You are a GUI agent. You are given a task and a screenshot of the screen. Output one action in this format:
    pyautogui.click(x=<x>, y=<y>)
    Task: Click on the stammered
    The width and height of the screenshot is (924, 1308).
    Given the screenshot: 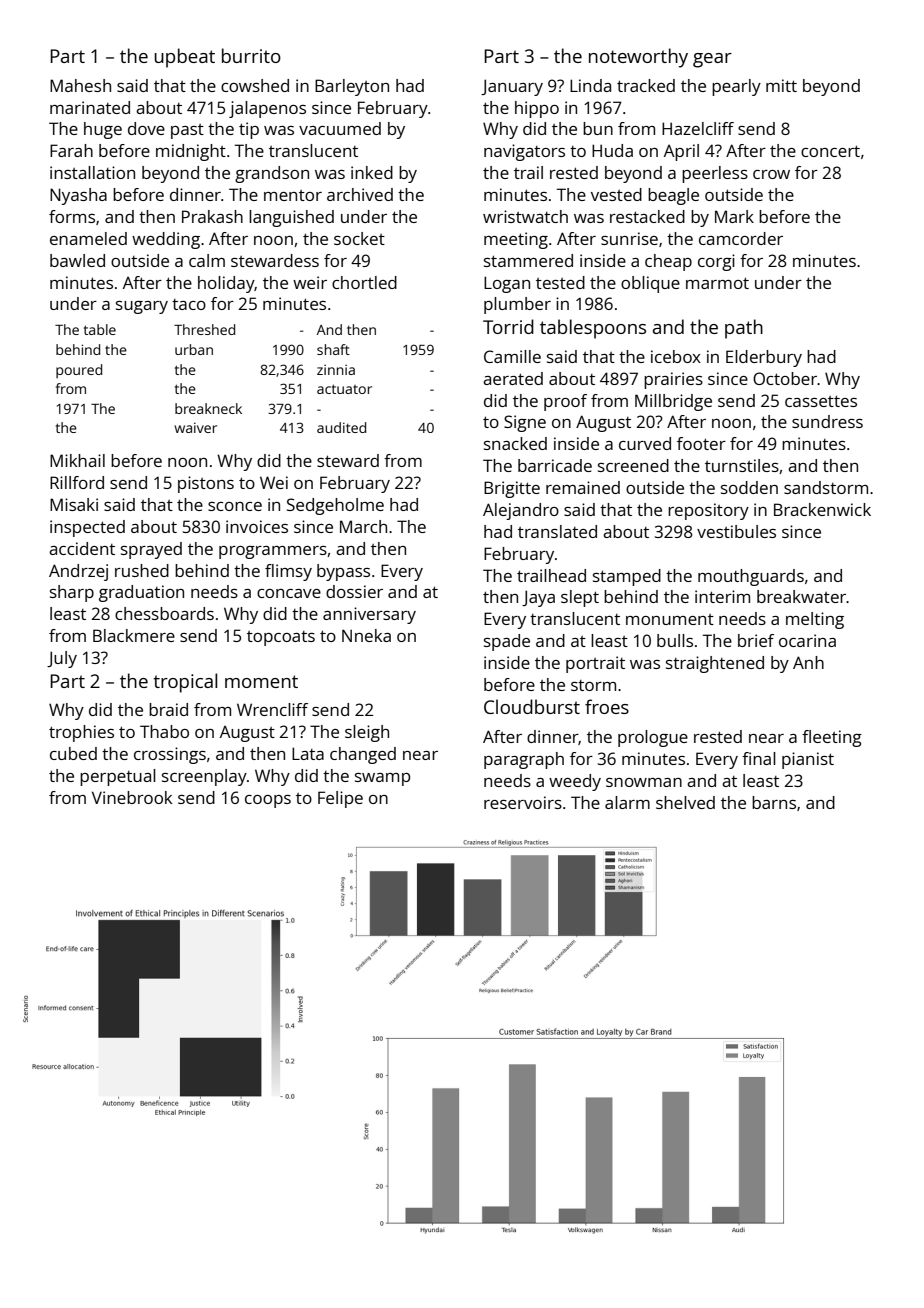 What is the action you would take?
    pyautogui.click(x=528, y=260)
